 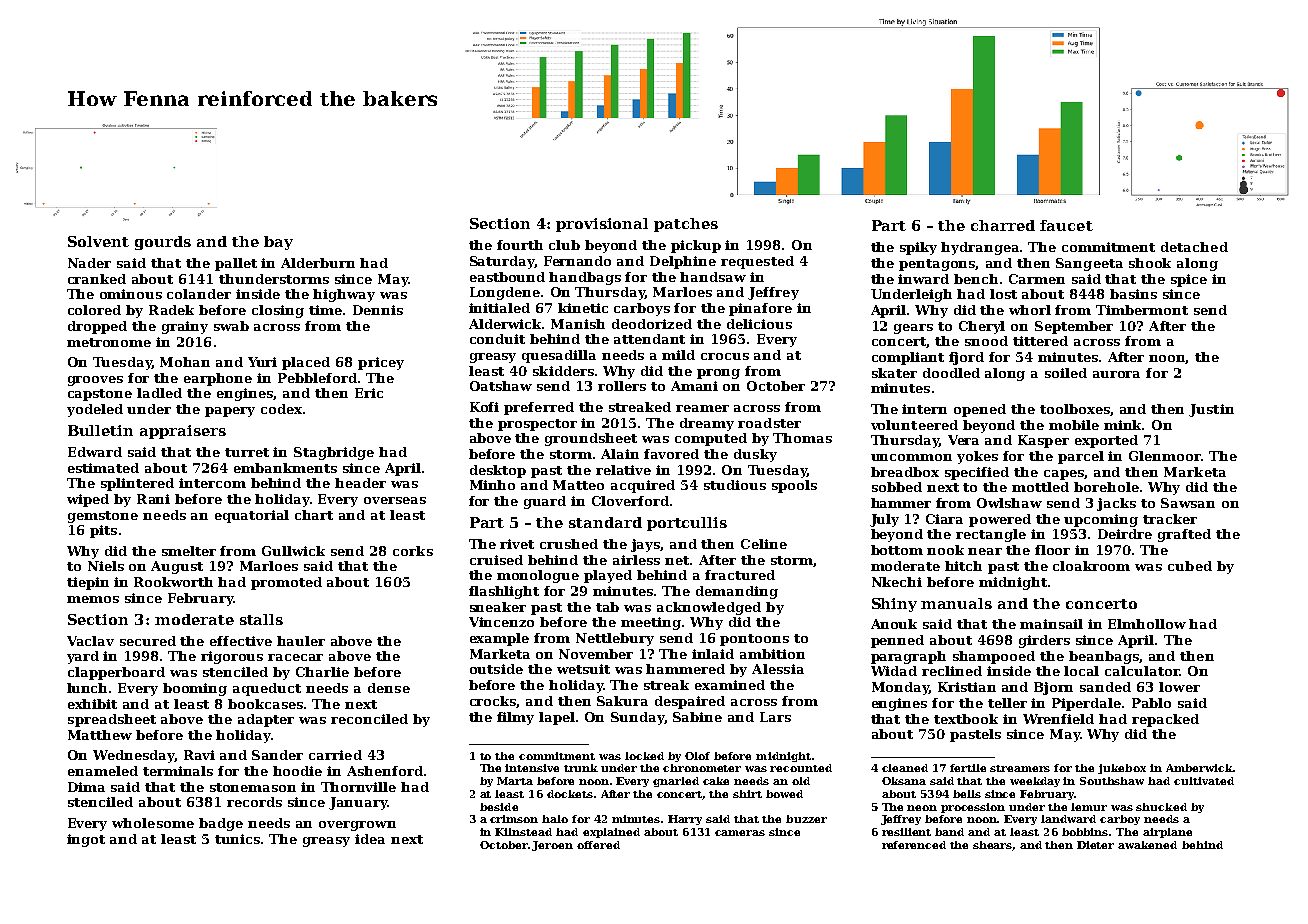 I want to click on stonemason, so click(x=253, y=787).
